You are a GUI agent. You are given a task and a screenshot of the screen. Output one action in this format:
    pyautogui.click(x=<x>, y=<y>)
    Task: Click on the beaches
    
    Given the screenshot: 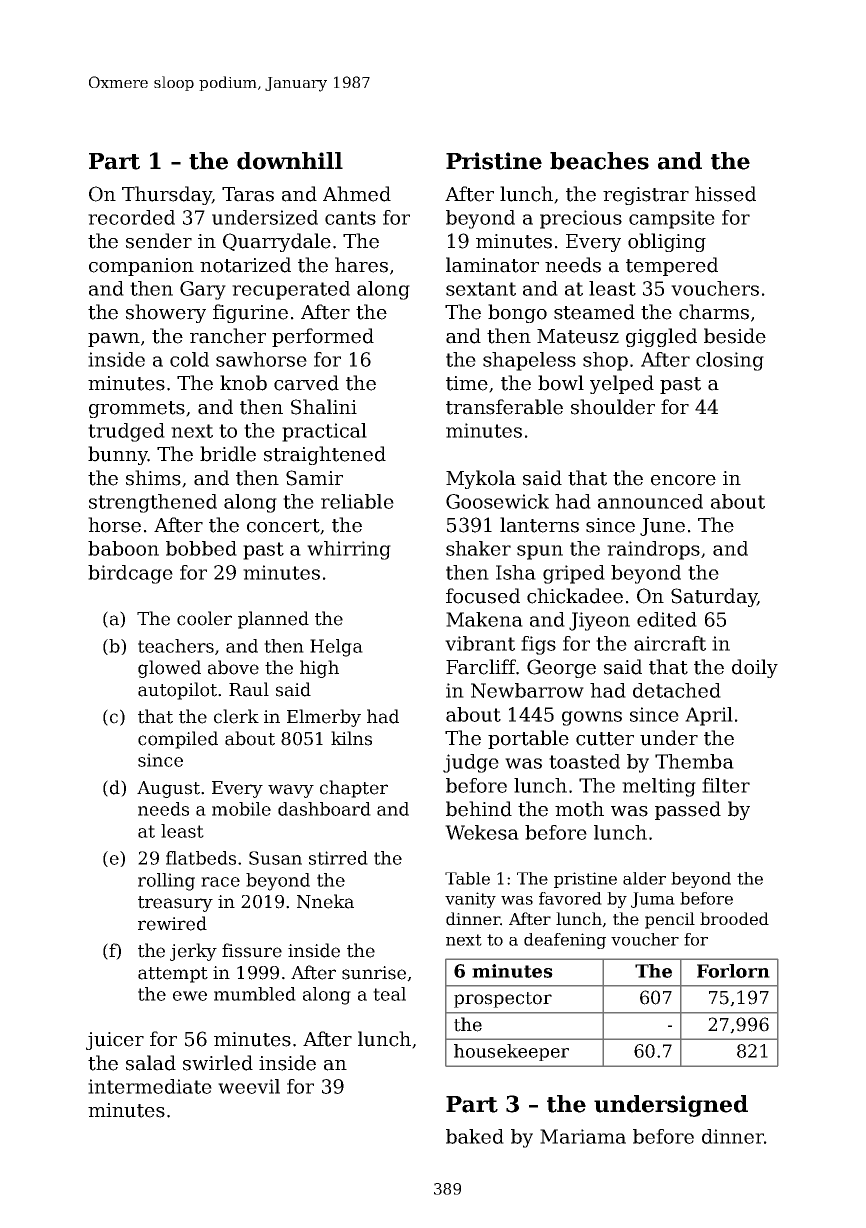 What is the action you would take?
    pyautogui.click(x=599, y=161)
